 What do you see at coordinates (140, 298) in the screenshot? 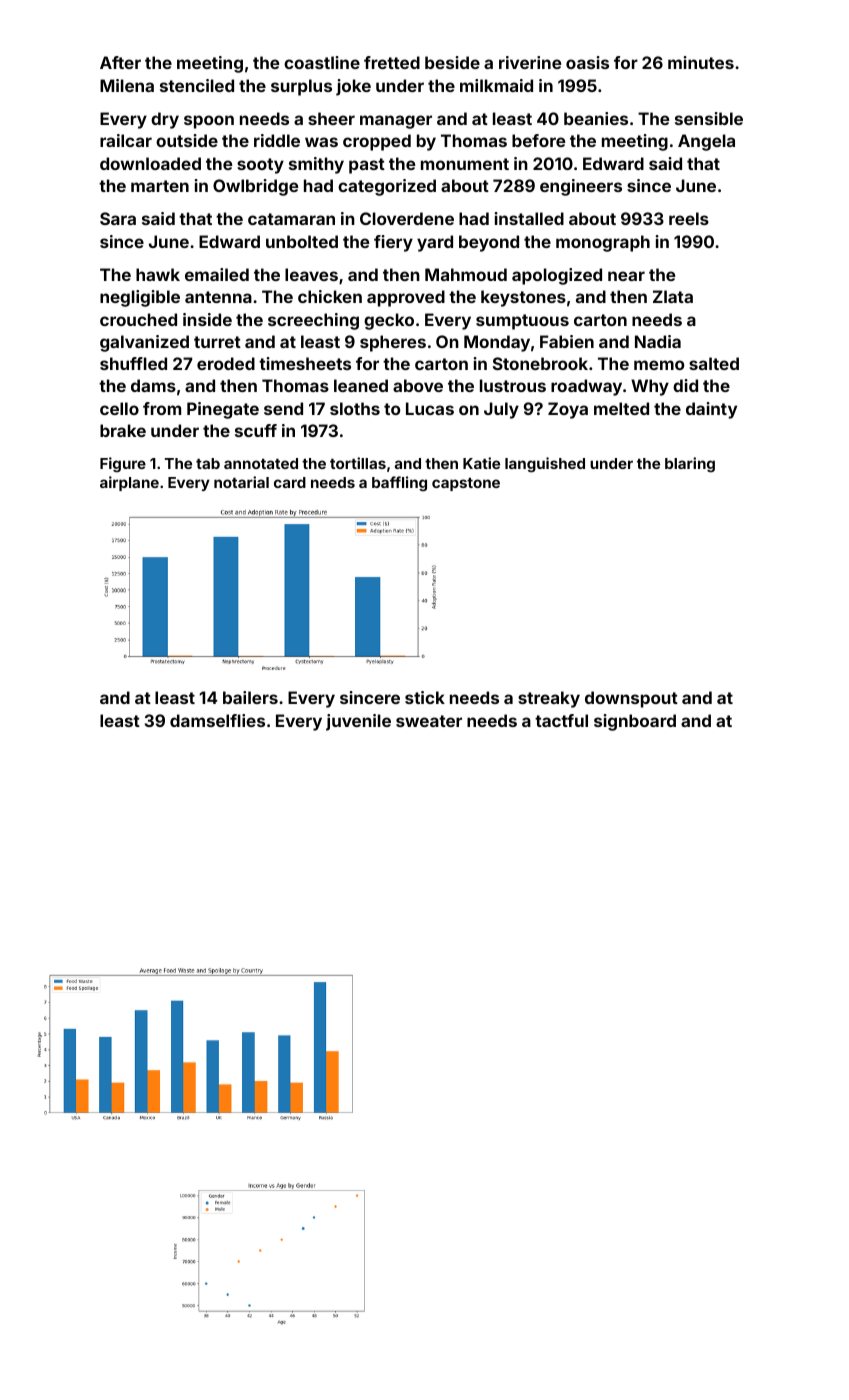
I see `negligible` at bounding box center [140, 298].
